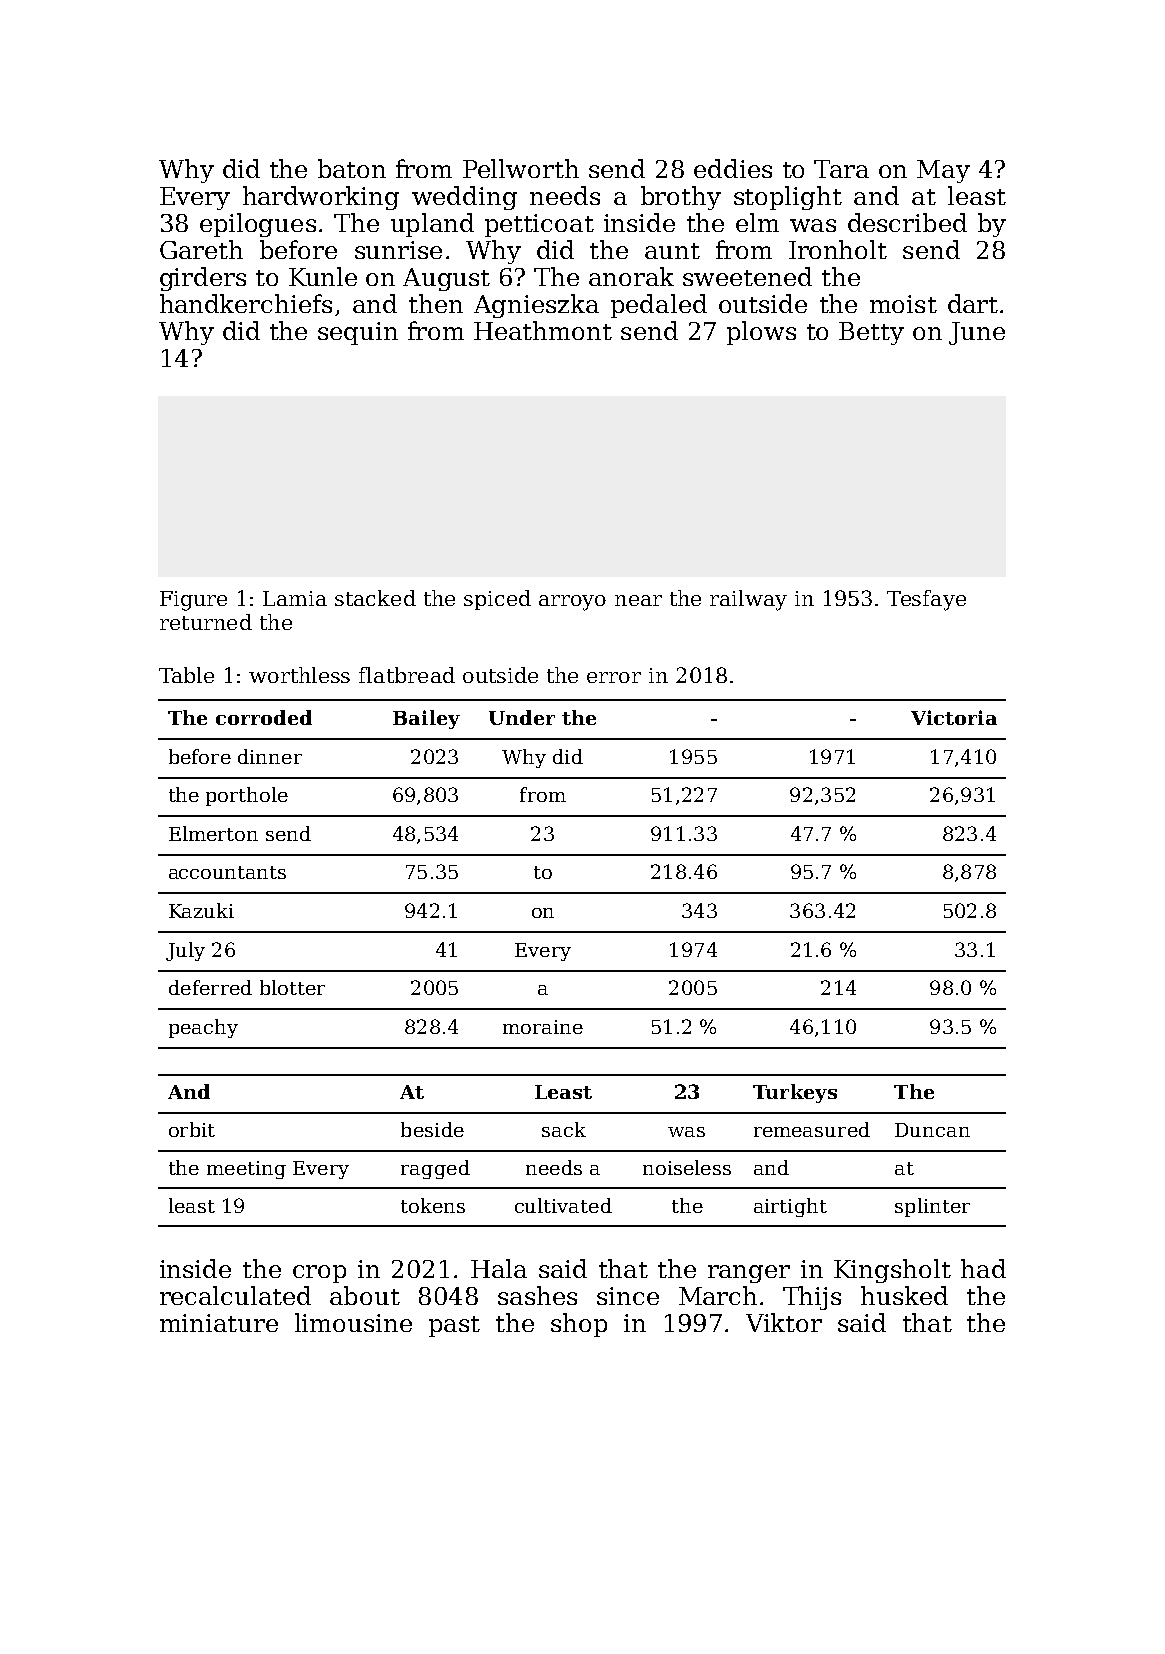 The image size is (1165, 1654). What do you see at coordinates (943, 171) in the image?
I see `May` at bounding box center [943, 171].
